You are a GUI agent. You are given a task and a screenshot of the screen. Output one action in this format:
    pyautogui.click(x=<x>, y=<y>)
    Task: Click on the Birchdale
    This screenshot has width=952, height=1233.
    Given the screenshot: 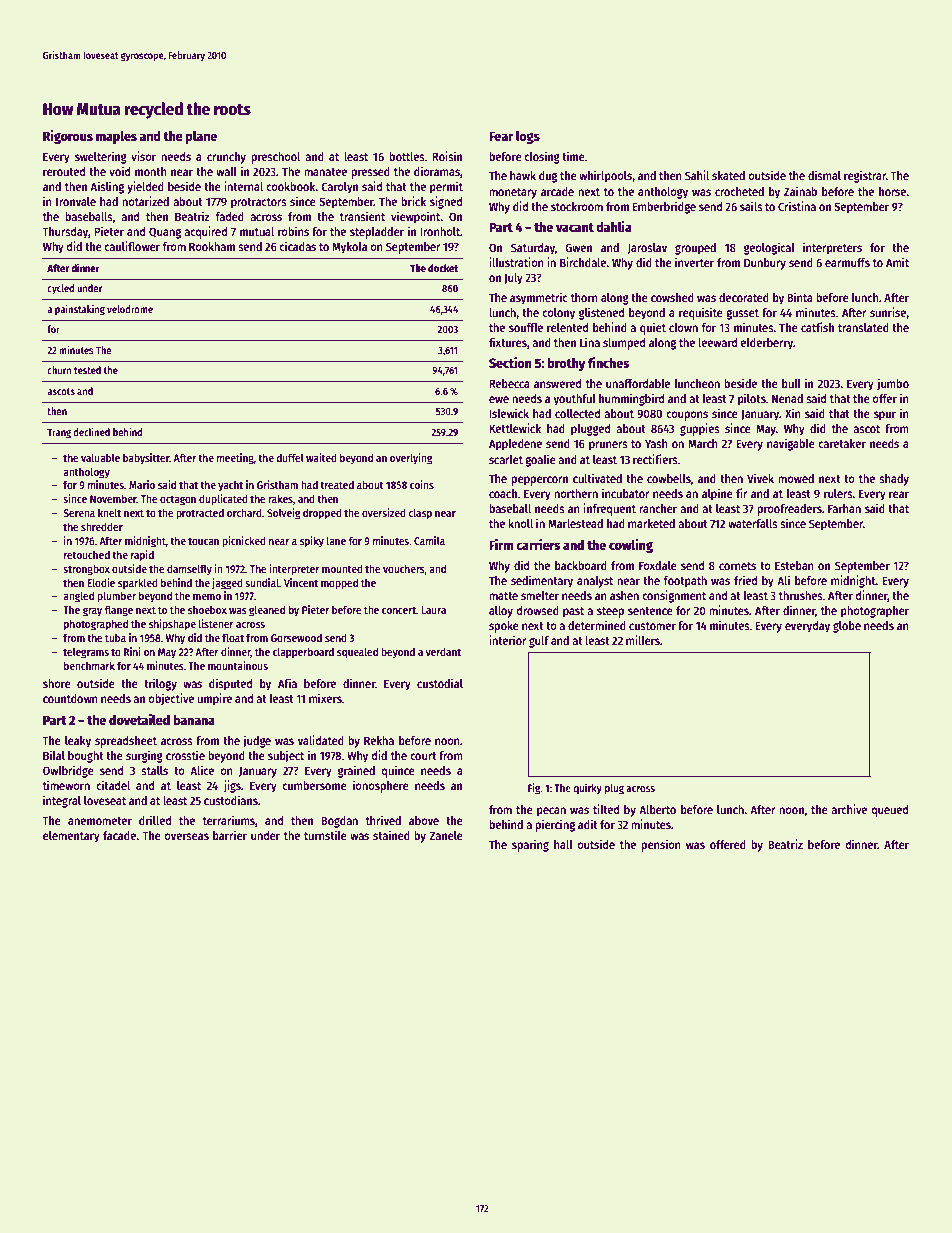 What is the action you would take?
    pyautogui.click(x=583, y=262)
